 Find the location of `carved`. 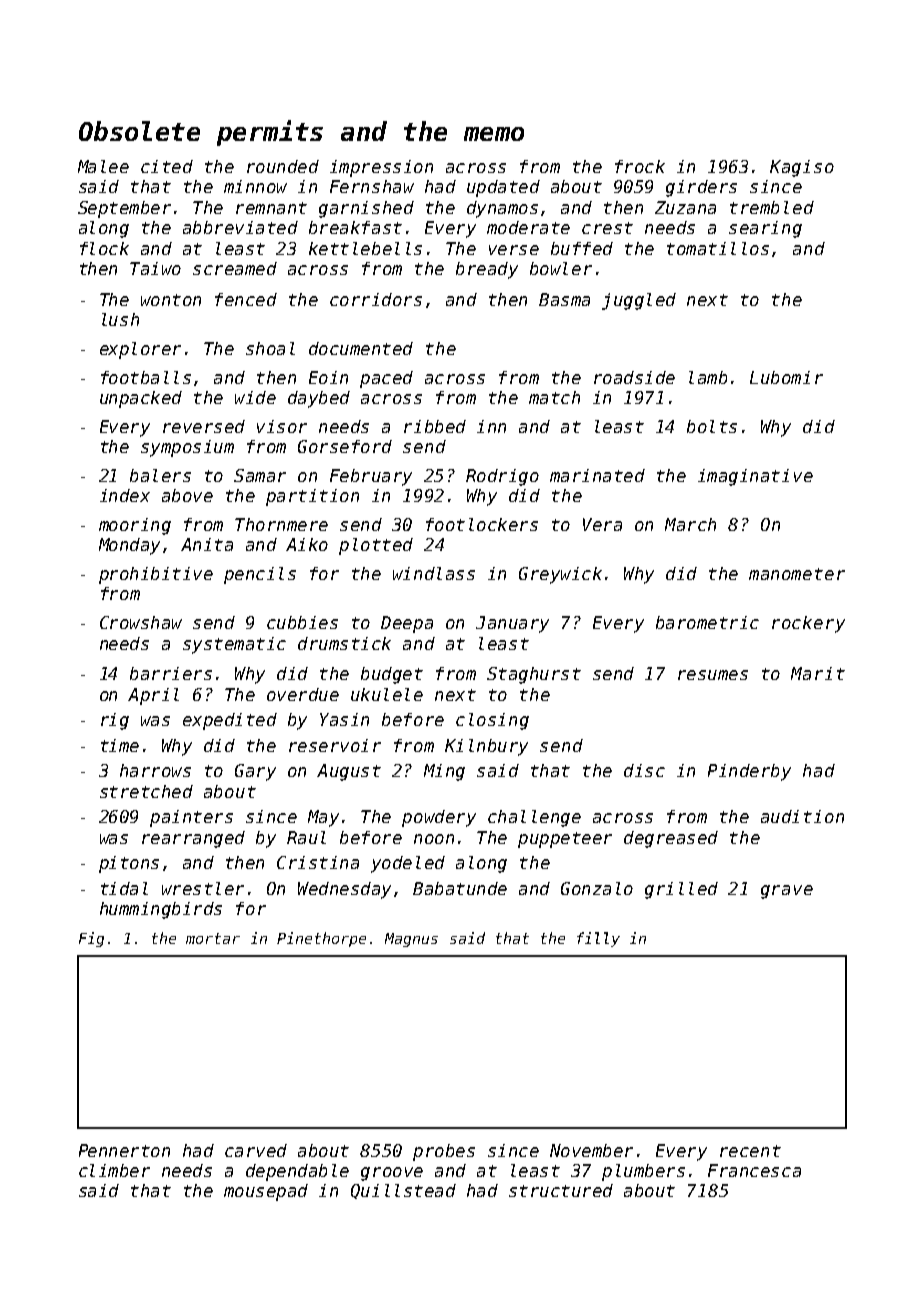

carved is located at coordinates (256, 1150).
